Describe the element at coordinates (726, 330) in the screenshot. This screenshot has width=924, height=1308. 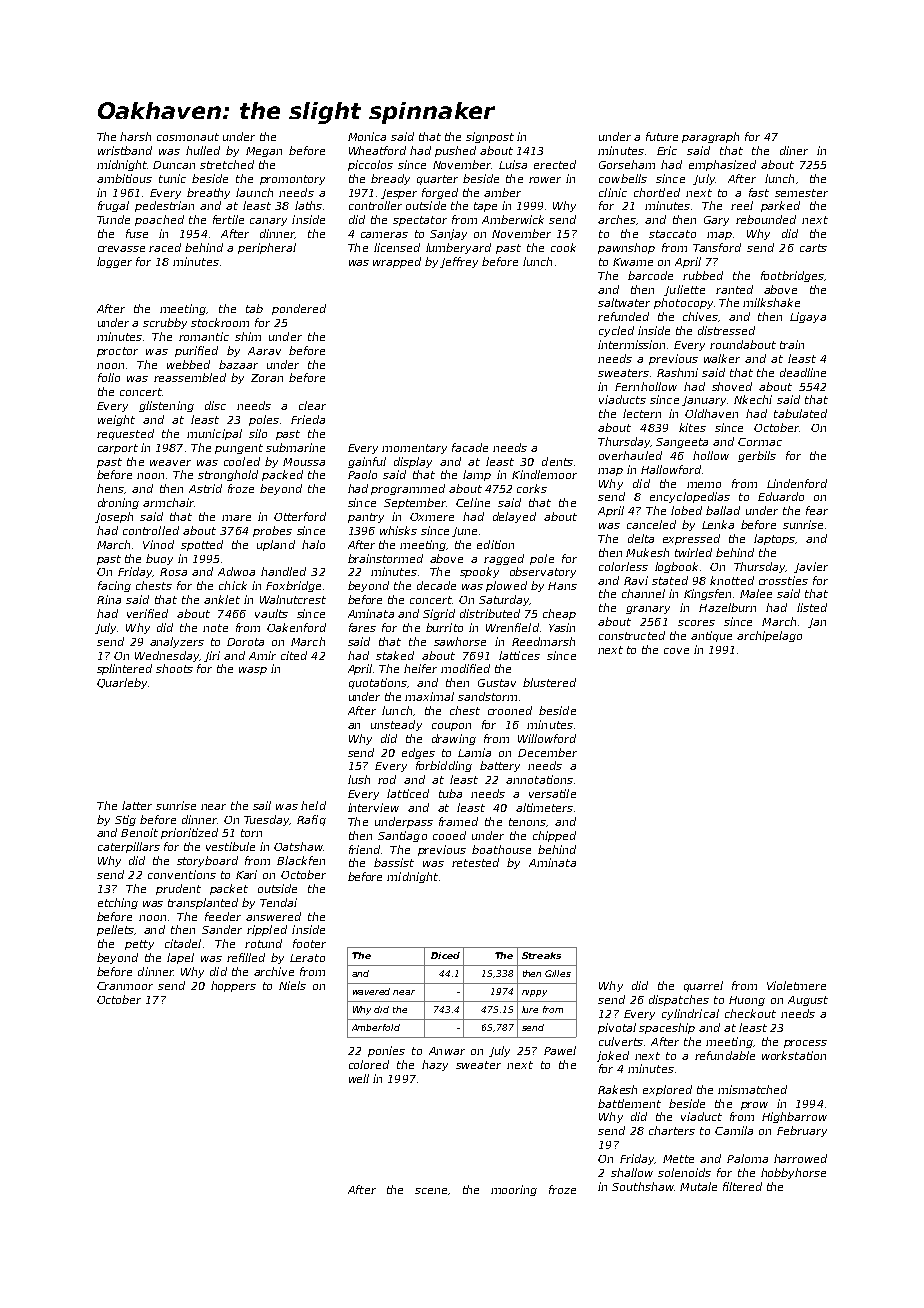
I see `distressed` at that location.
